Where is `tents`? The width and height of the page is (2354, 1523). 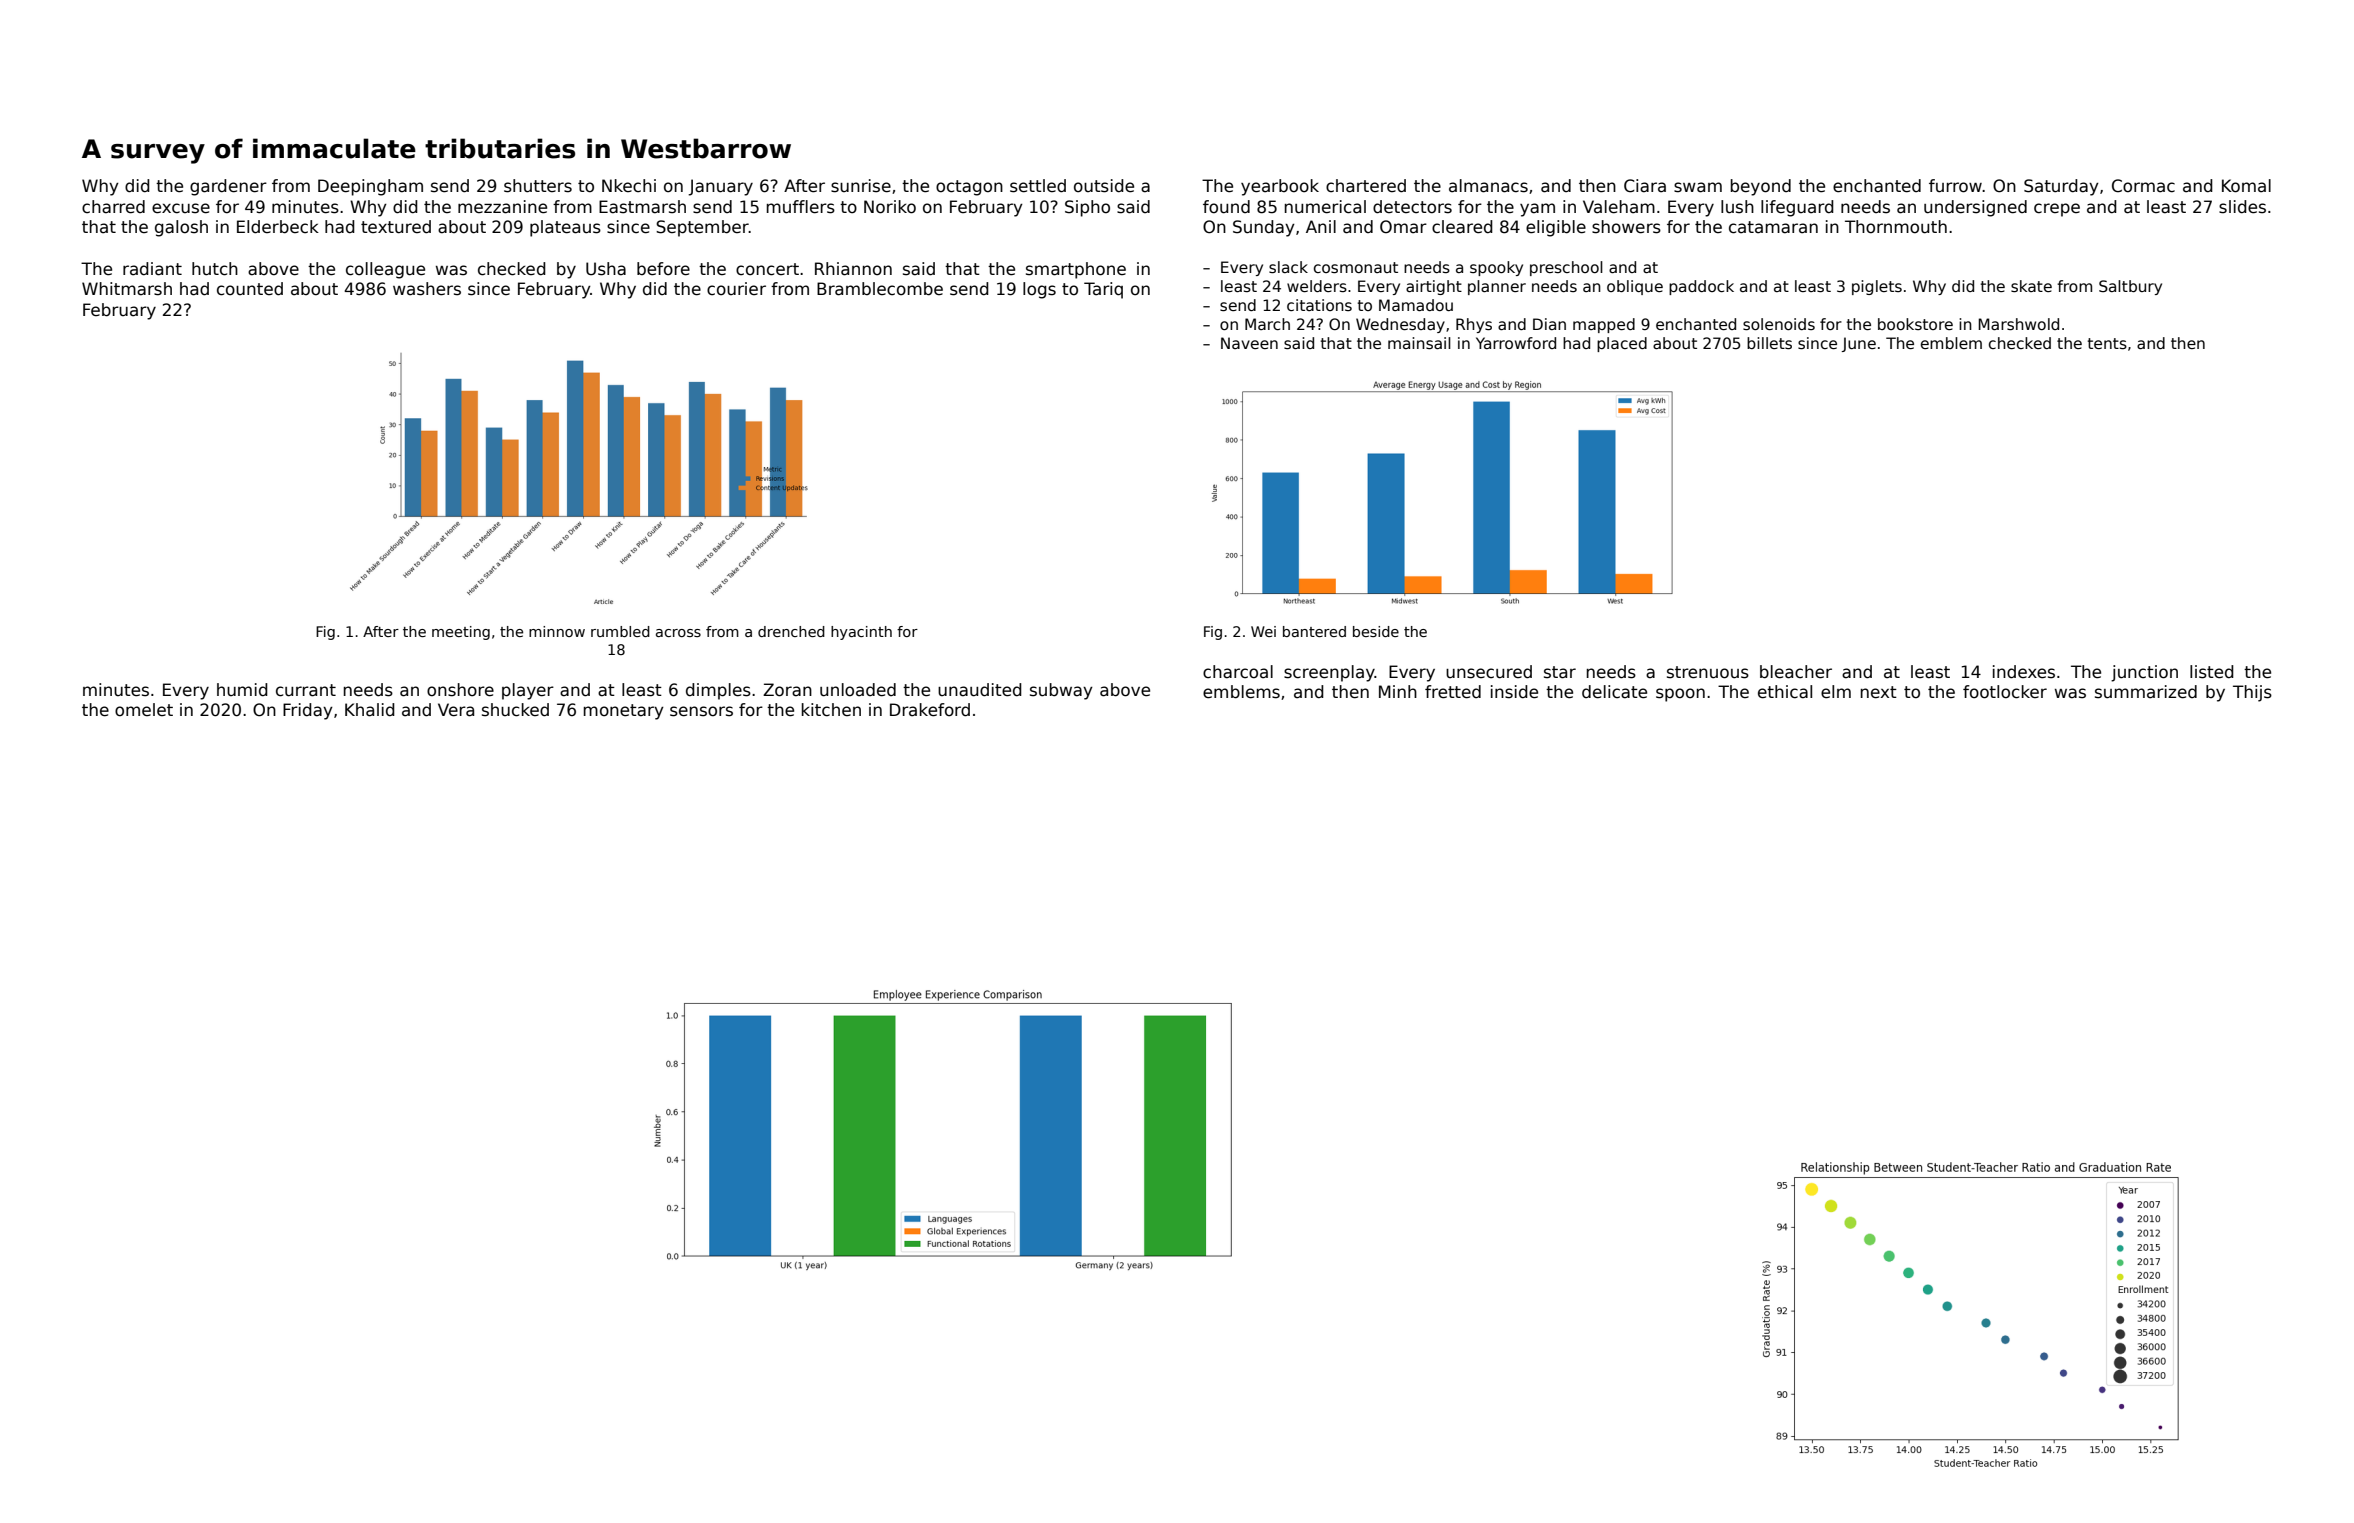
tents is located at coordinates (2107, 343).
